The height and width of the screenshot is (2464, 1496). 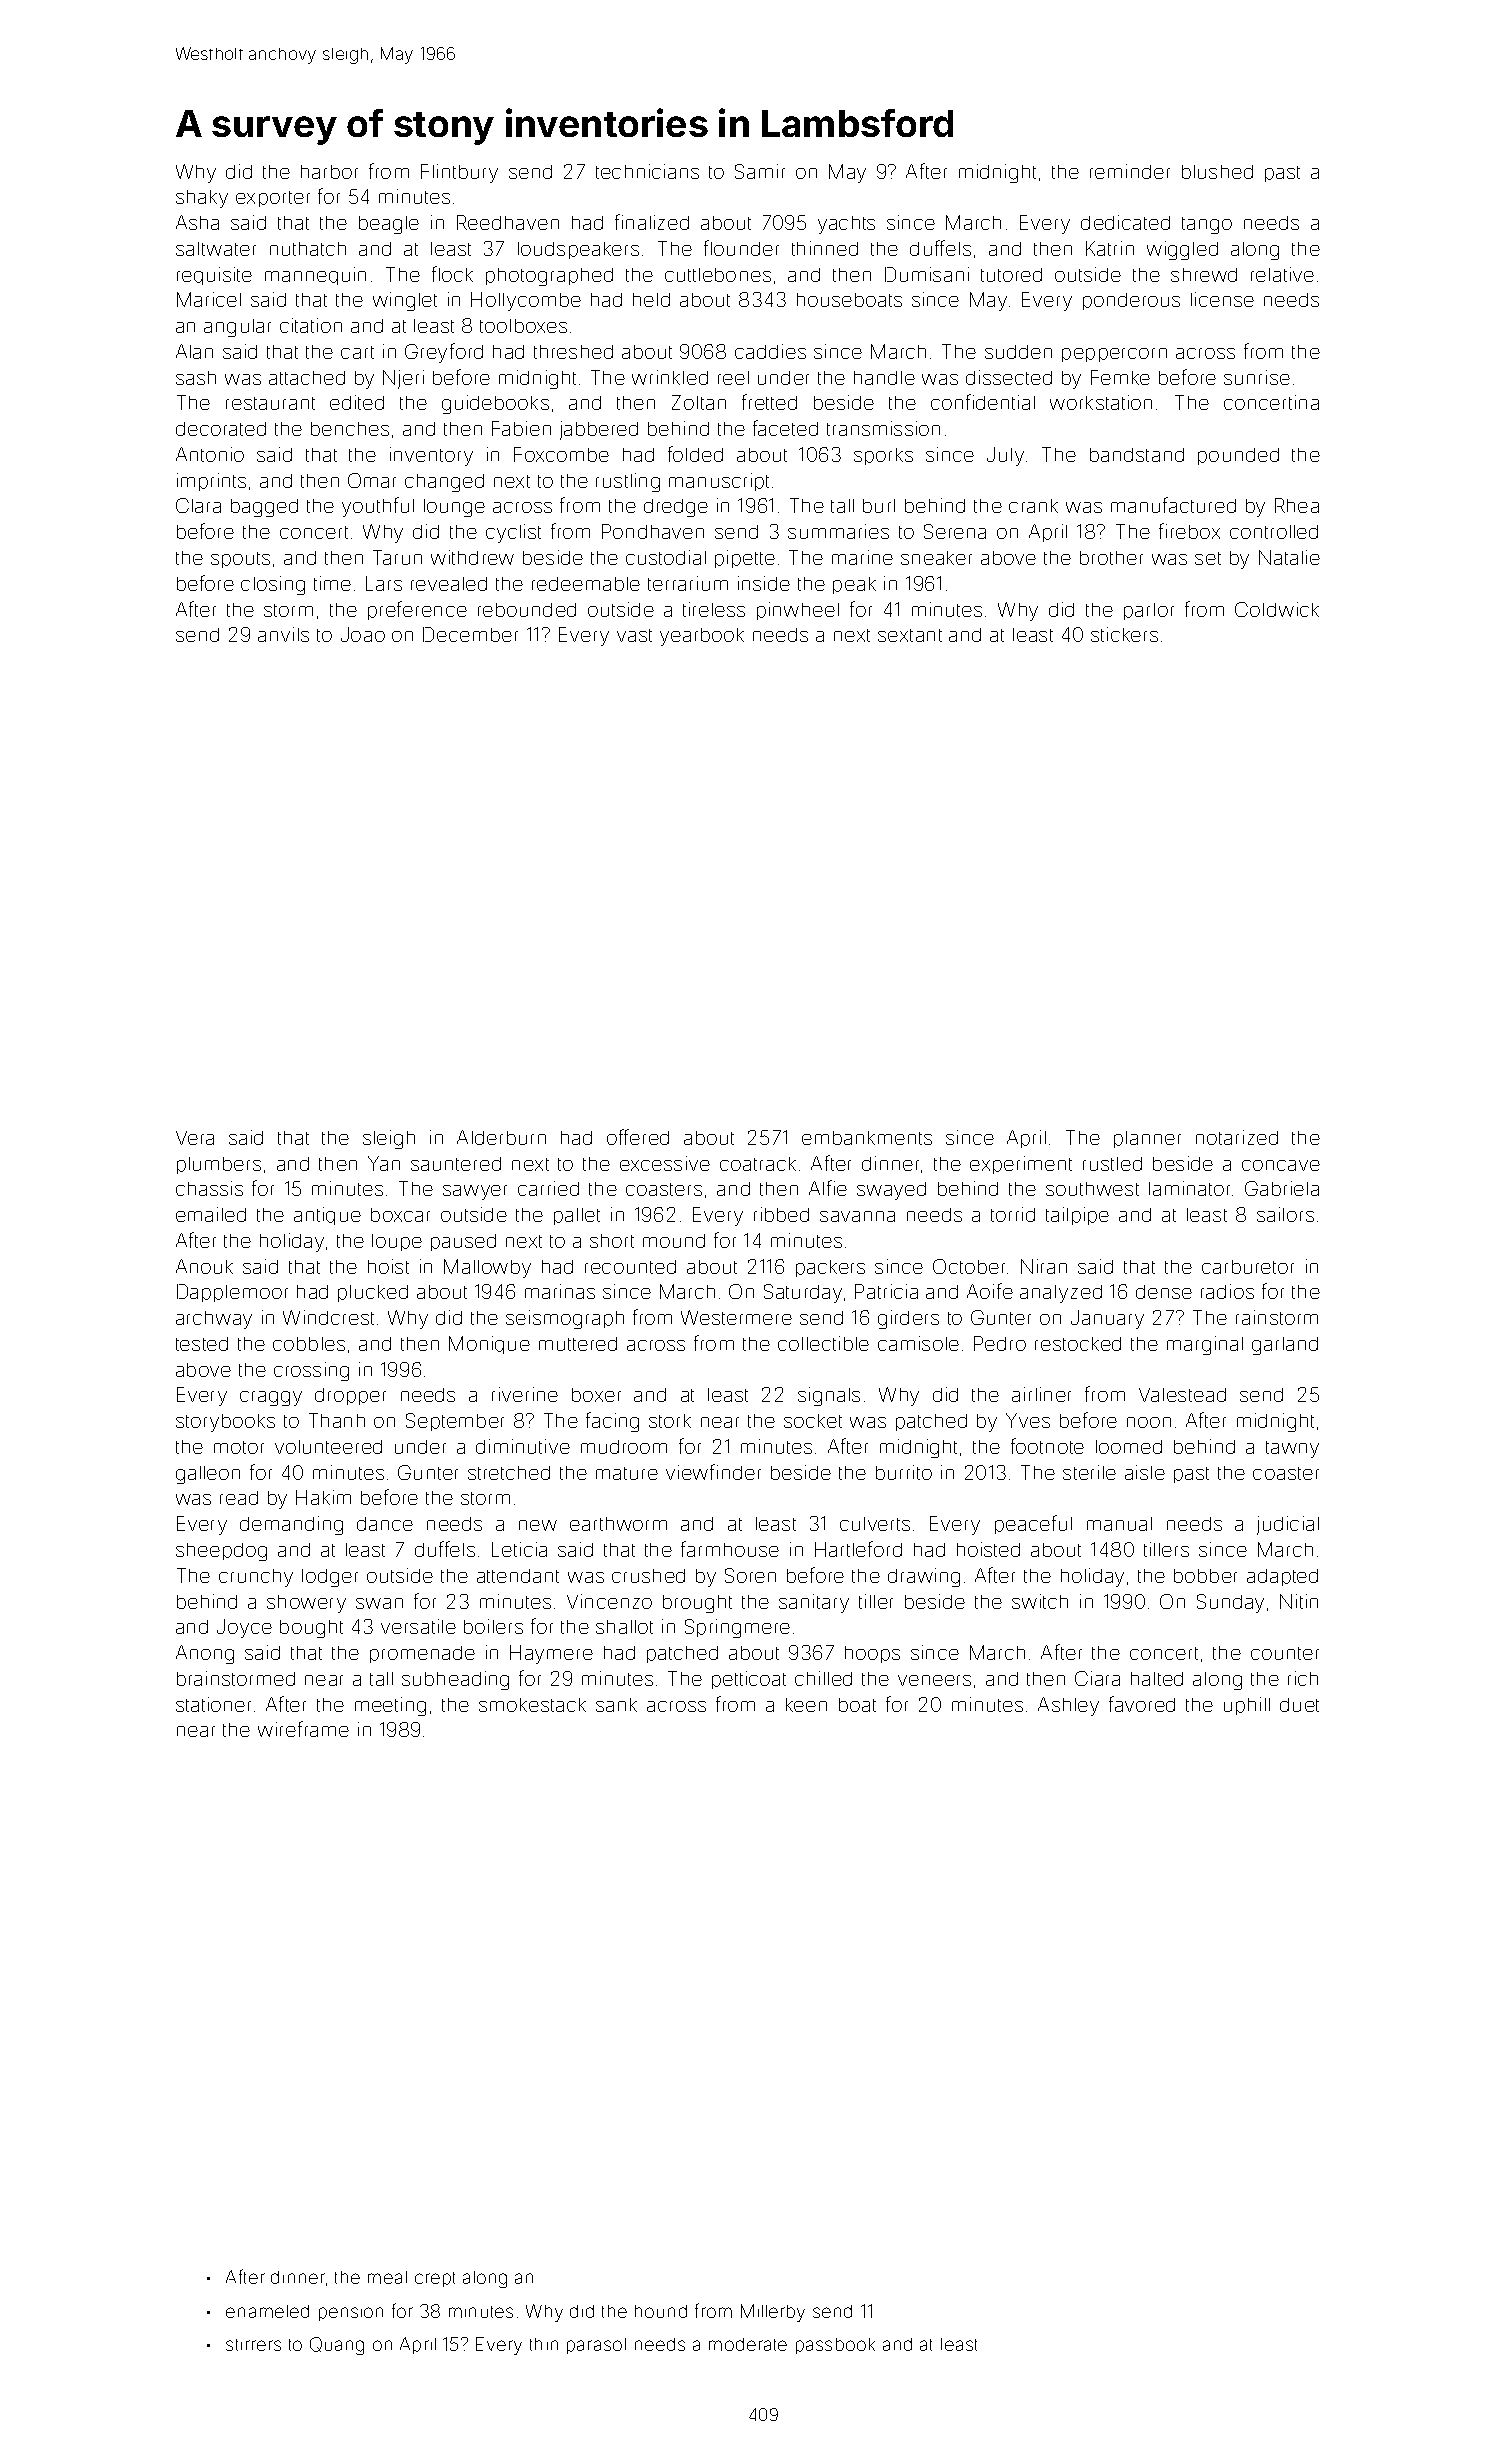 I want to click on keen, so click(x=806, y=1705).
